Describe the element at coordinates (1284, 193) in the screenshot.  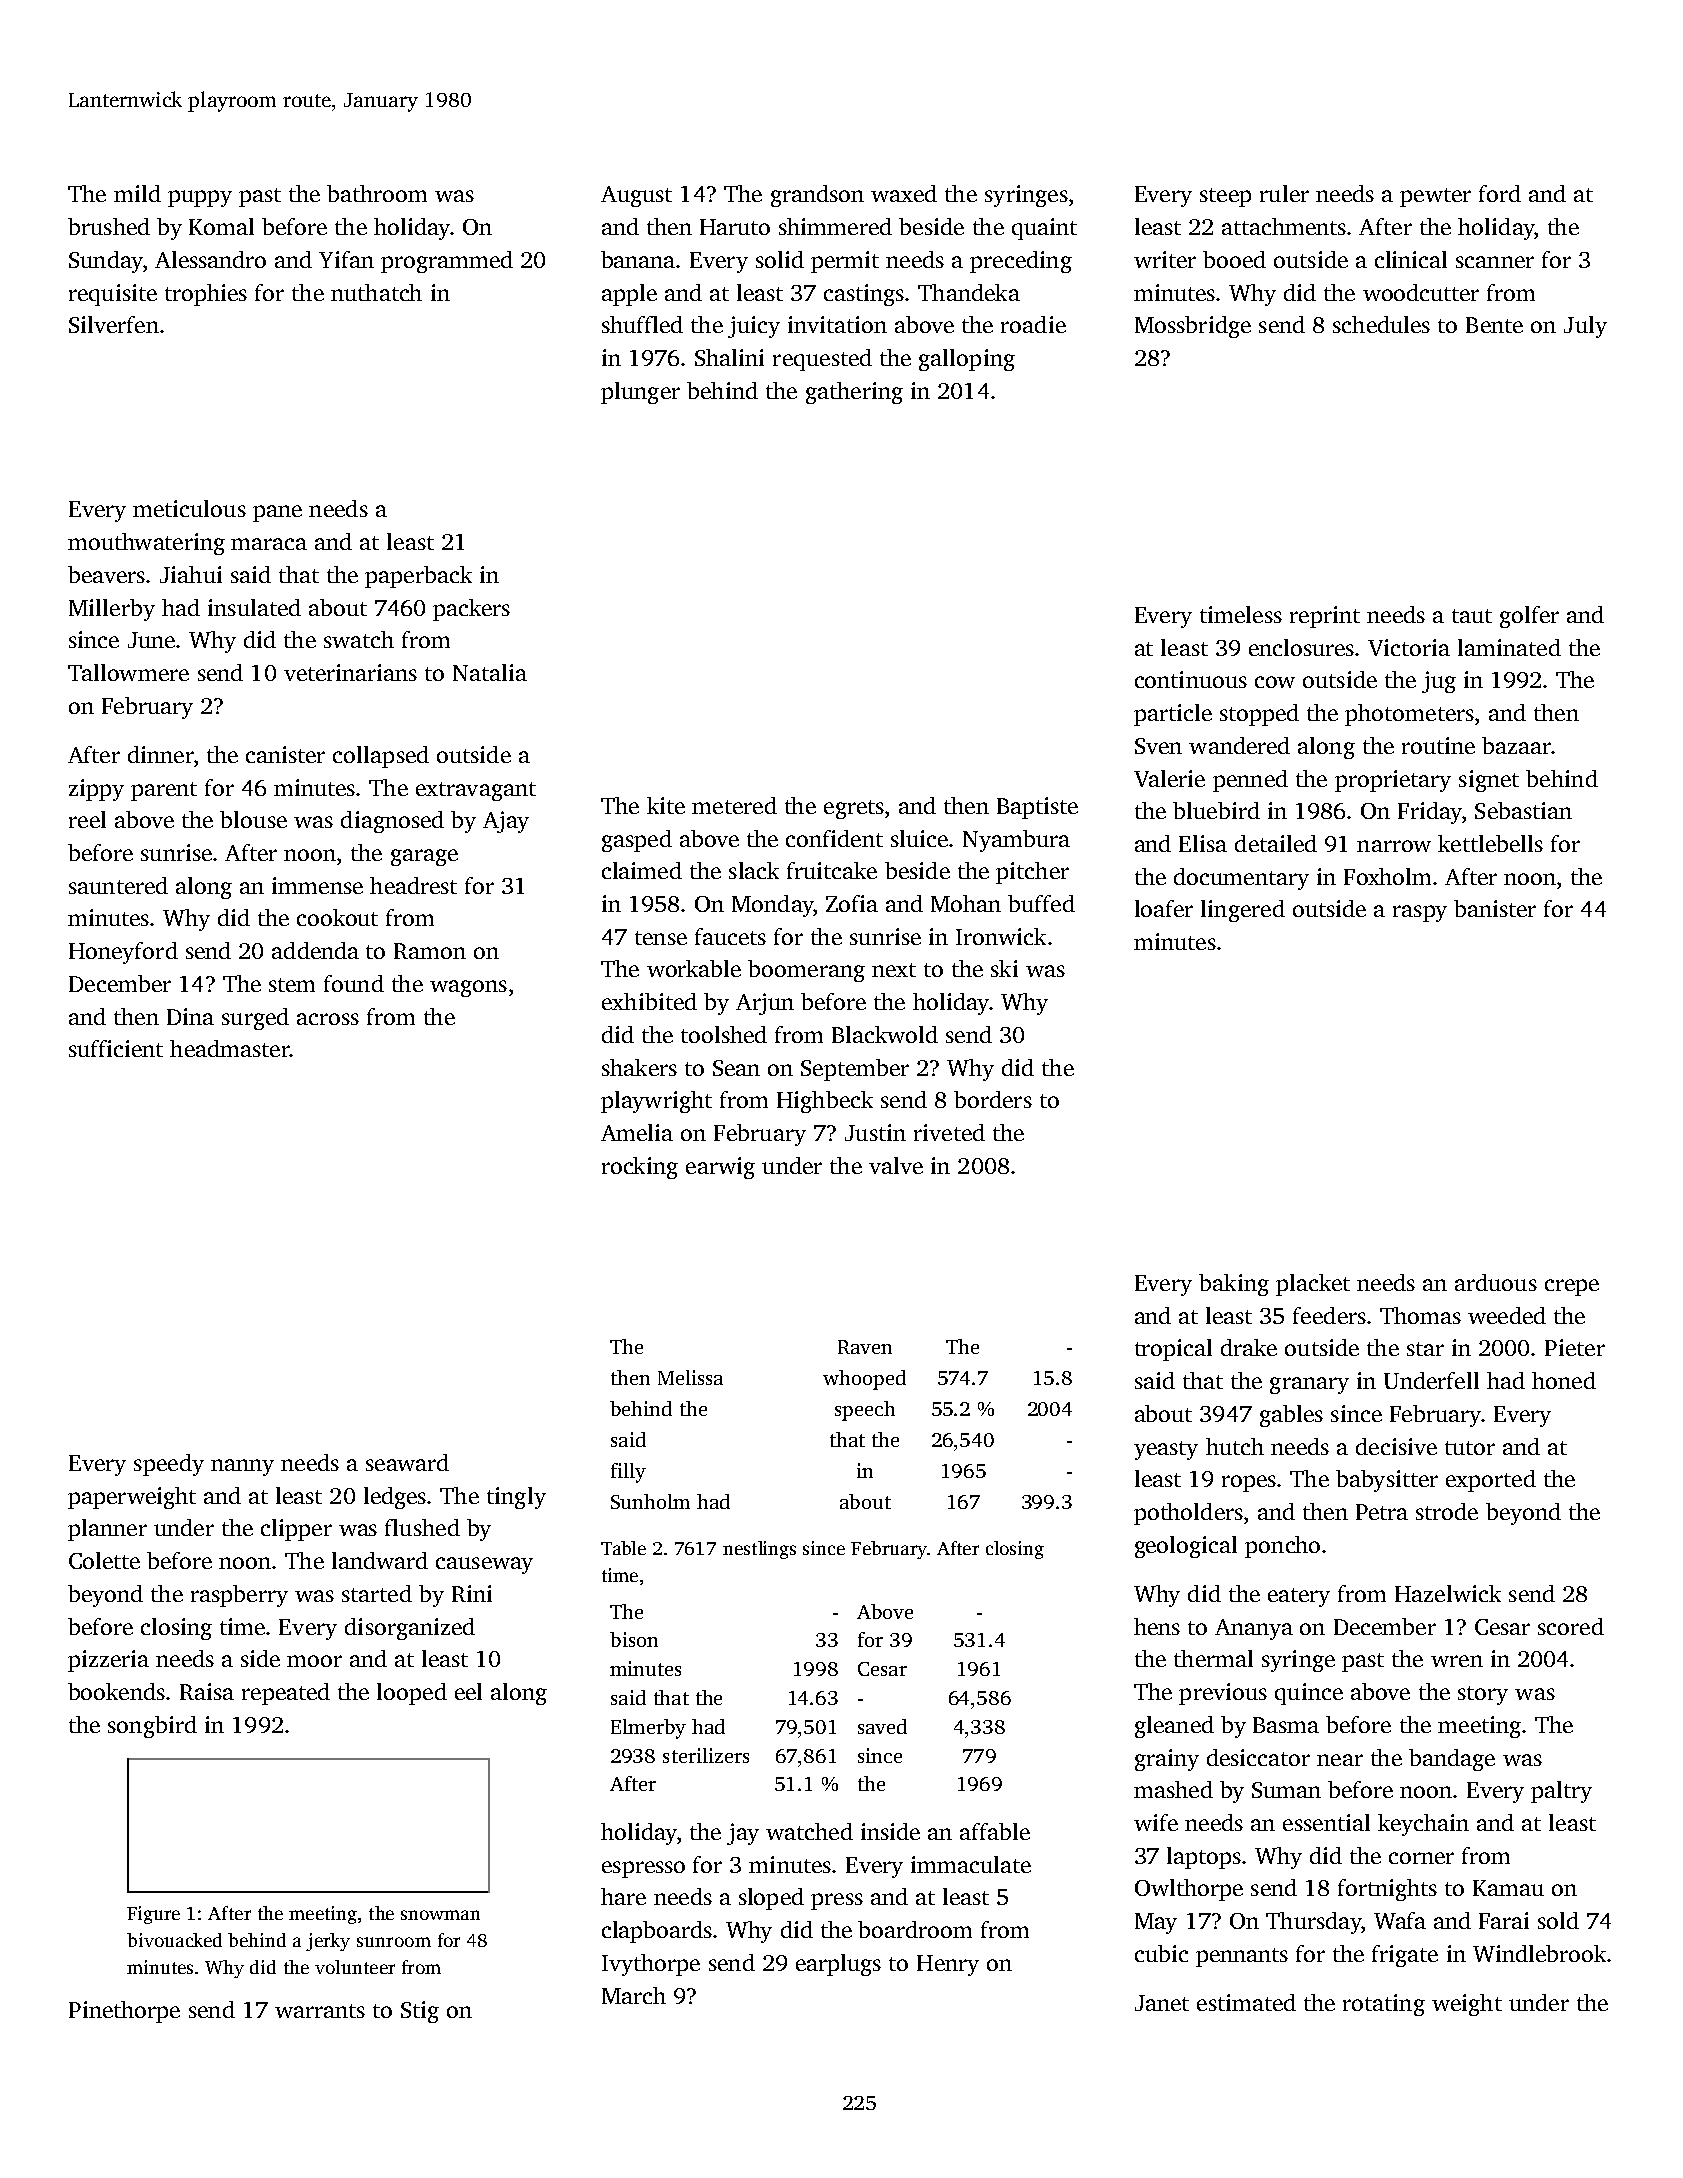
I see `ruler` at that location.
